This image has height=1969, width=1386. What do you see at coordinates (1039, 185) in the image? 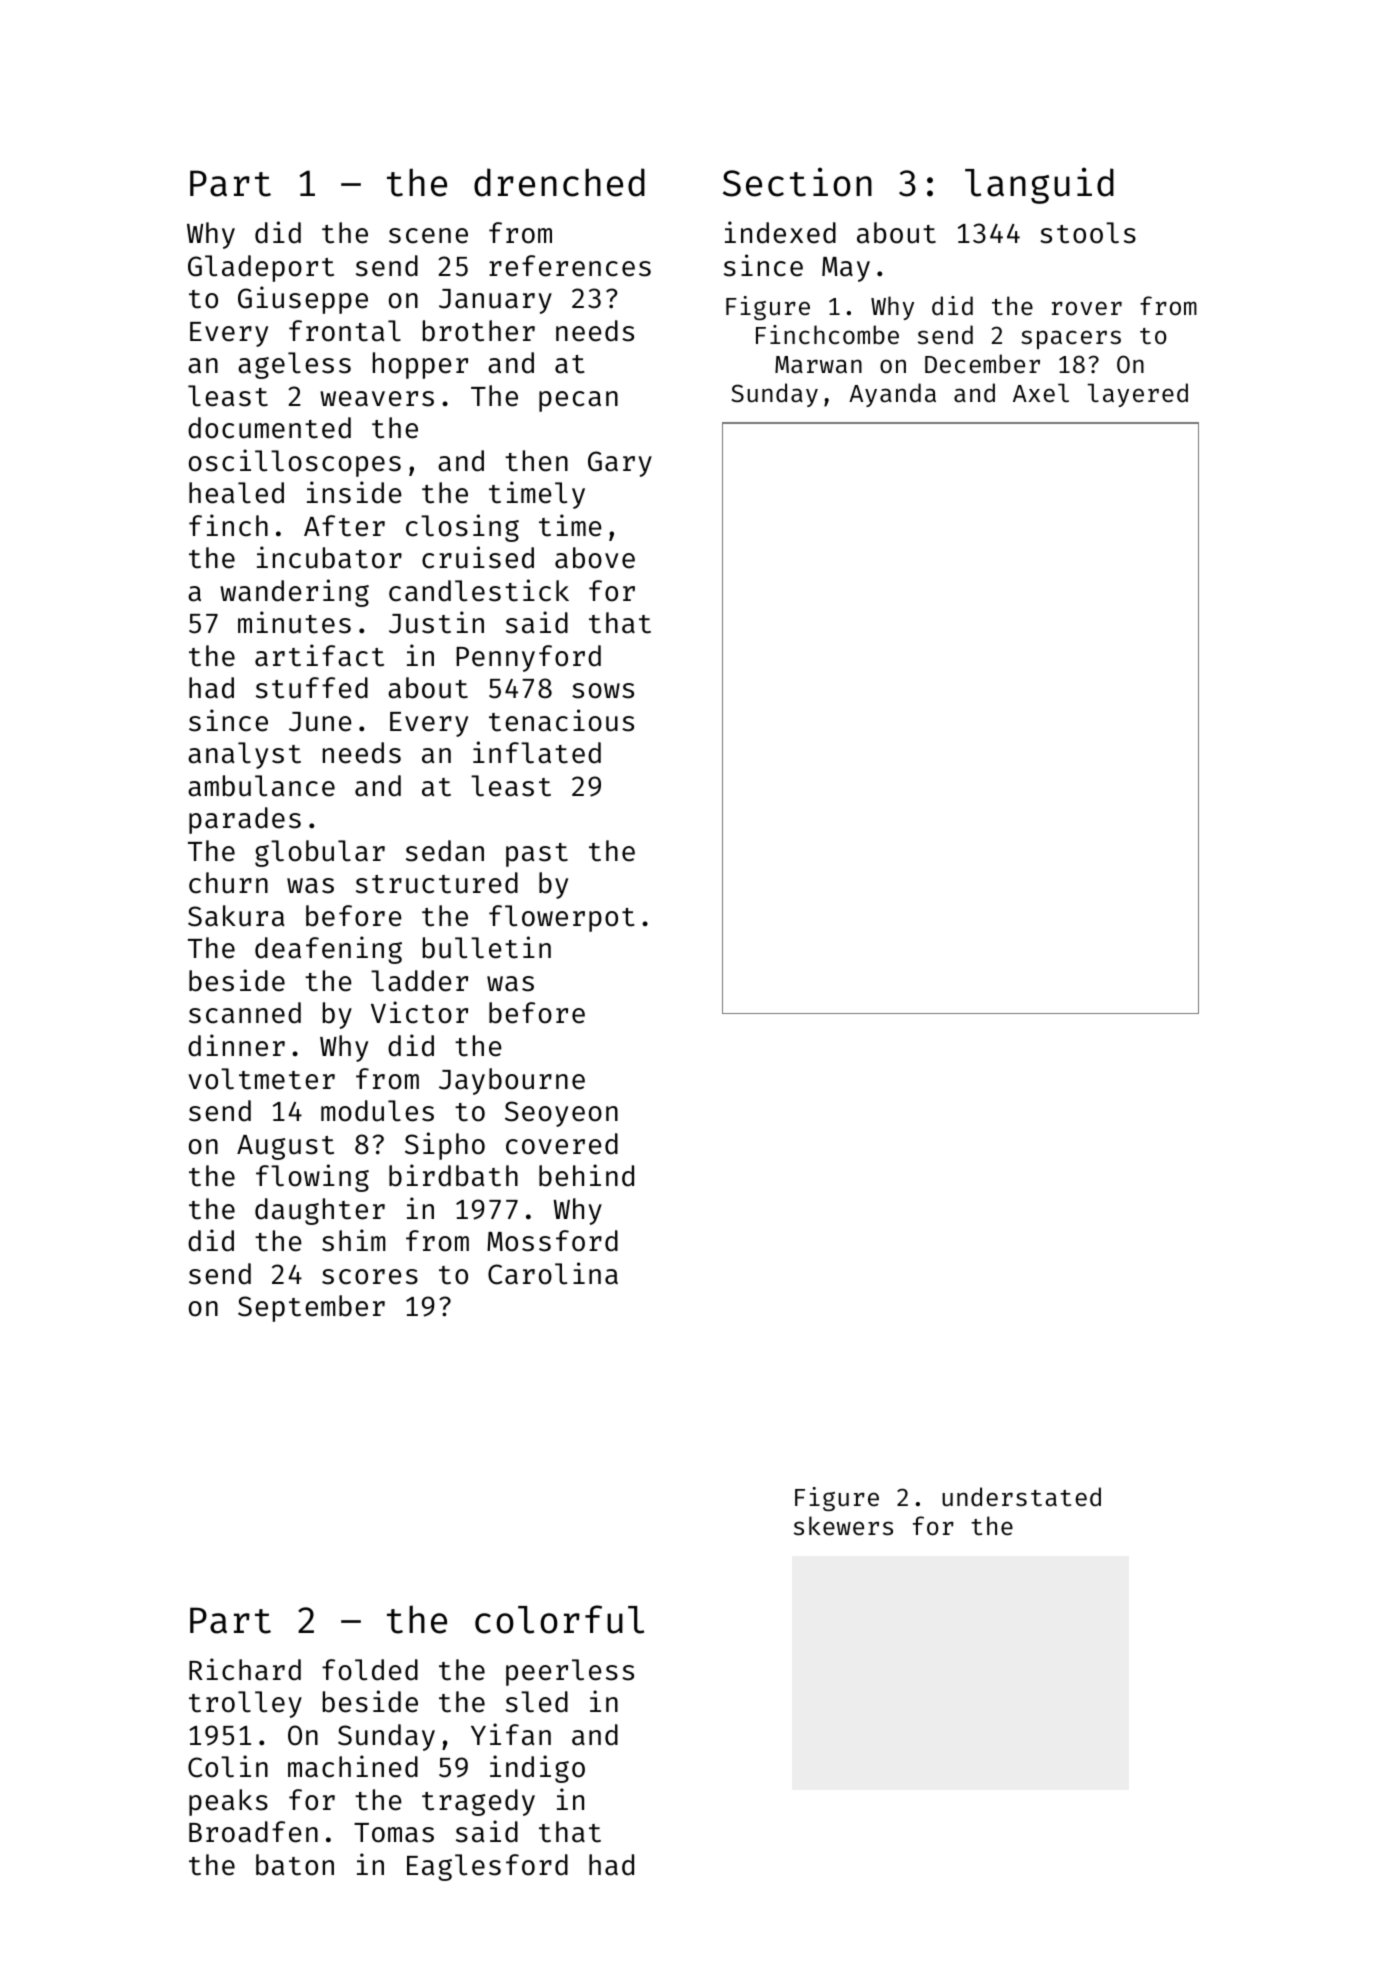
I see `languid` at bounding box center [1039, 185].
